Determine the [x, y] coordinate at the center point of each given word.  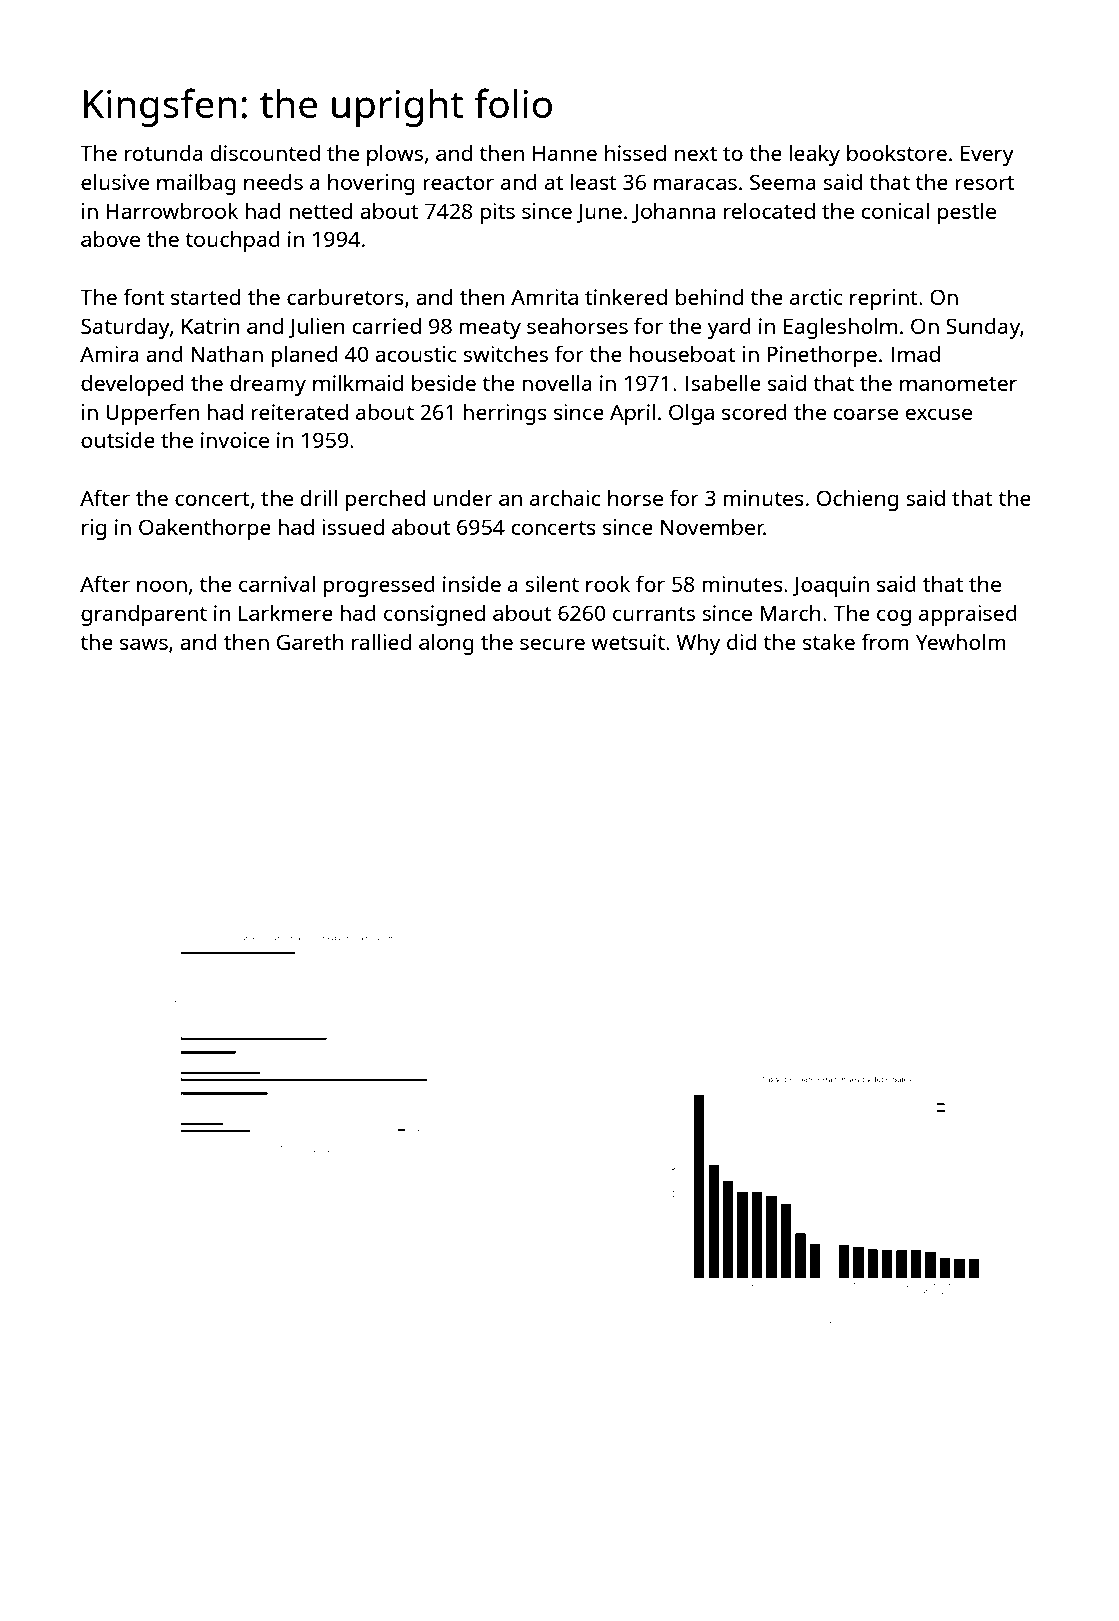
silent [552, 583]
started [205, 297]
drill [319, 497]
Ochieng [857, 500]
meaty [490, 329]
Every [987, 155]
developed [132, 385]
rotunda [164, 153]
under [463, 498]
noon [162, 586]
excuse [939, 414]
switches [505, 354]
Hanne [565, 153]
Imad [915, 354]
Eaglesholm [840, 328]
